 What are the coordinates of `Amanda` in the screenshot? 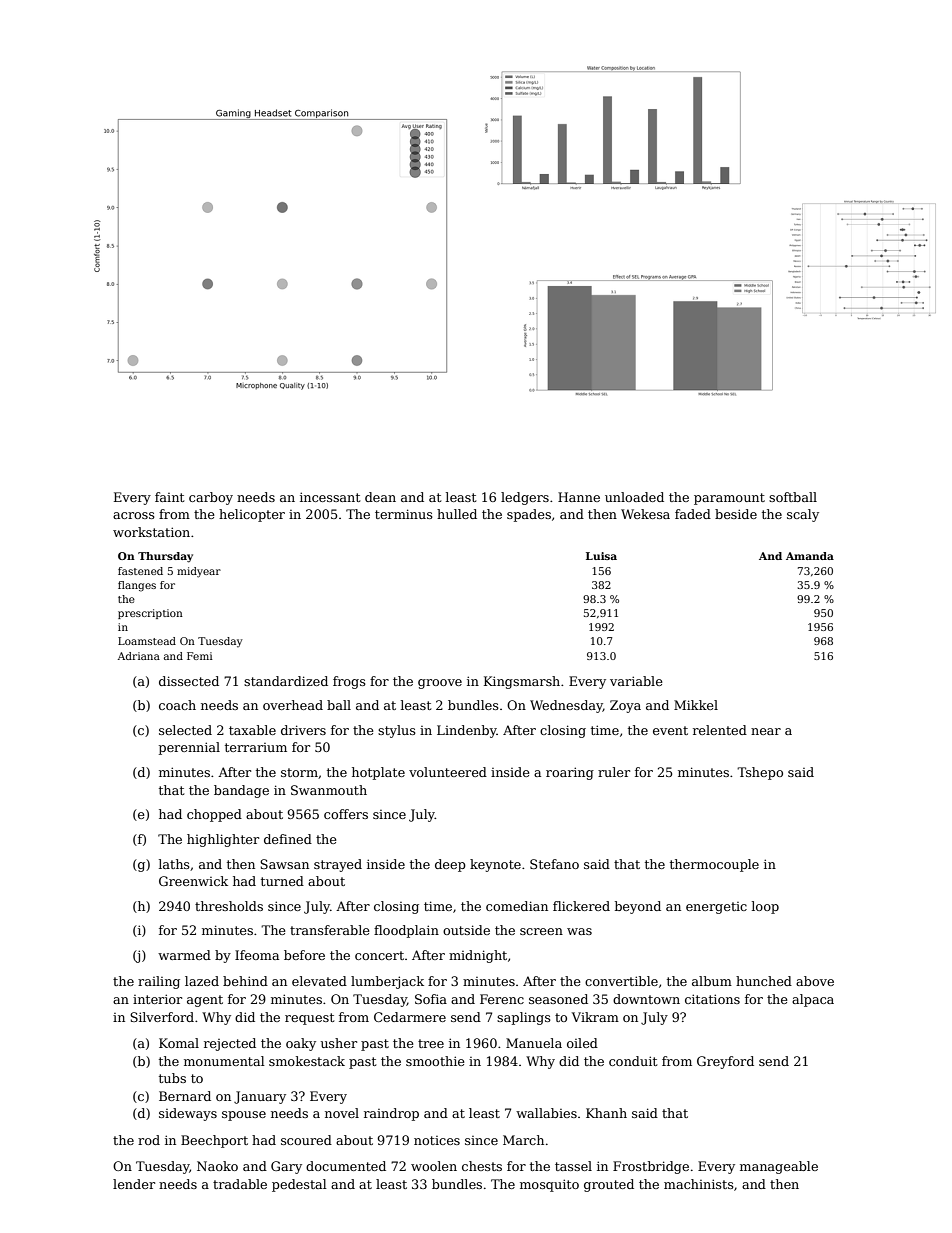 It's located at (810, 556).
